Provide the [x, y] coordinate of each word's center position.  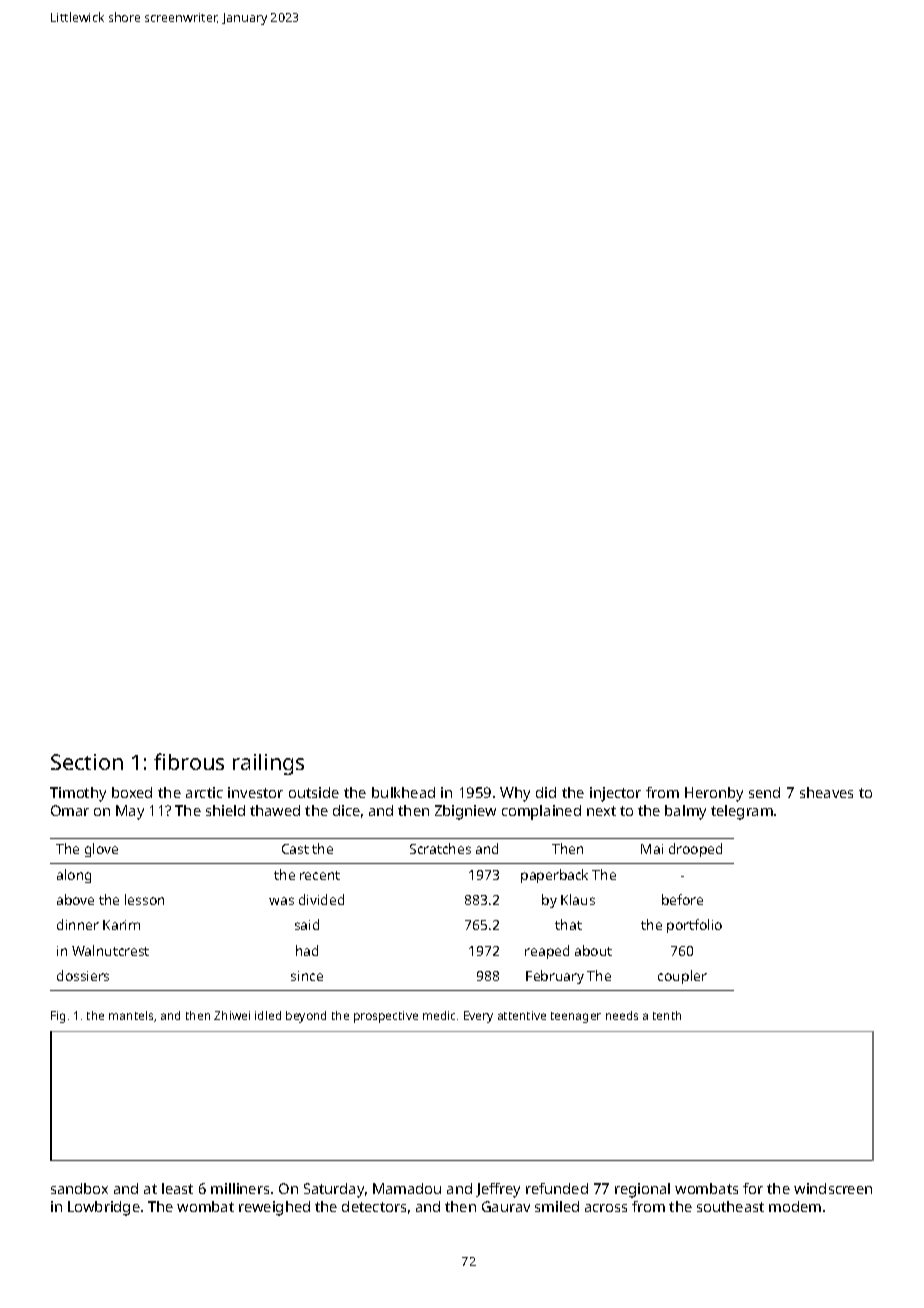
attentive [522, 1015]
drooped [695, 850]
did [546, 792]
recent [320, 875]
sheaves [826, 792]
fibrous [189, 761]
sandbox [79, 1188]
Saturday [334, 1190]
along [74, 876]
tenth [667, 1015]
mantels [131, 1015]
